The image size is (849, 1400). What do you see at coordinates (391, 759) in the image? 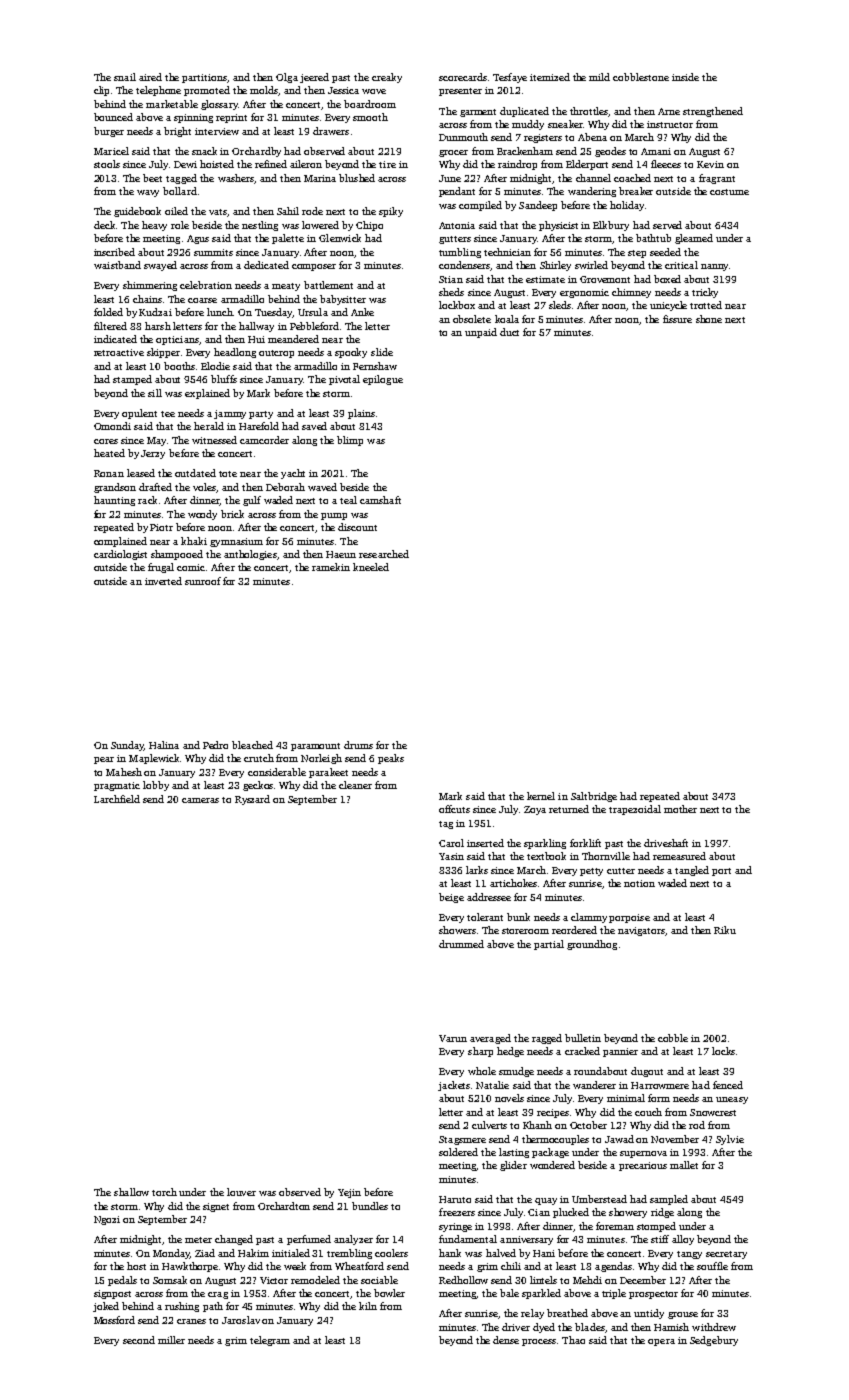
I see `peaks` at bounding box center [391, 759].
